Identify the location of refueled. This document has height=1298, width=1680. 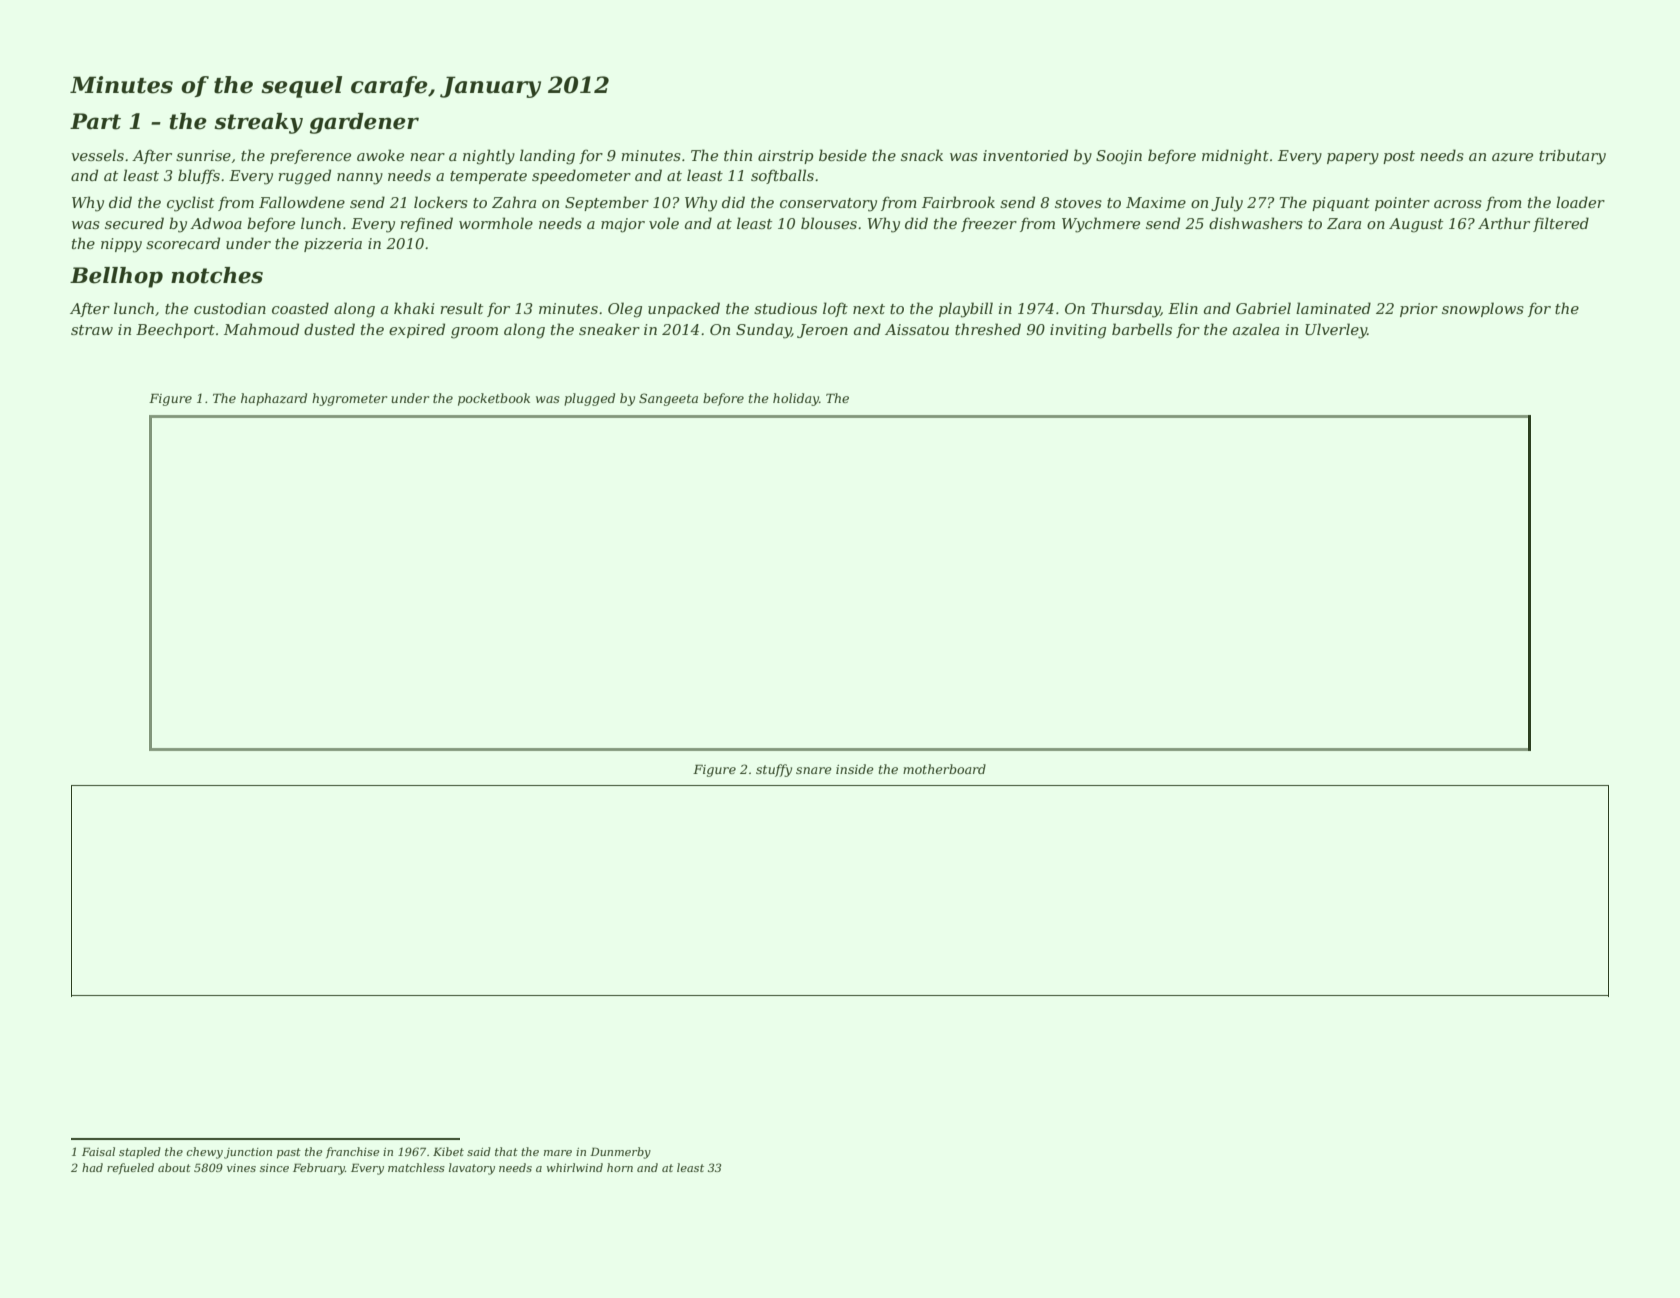
(130, 1168).
